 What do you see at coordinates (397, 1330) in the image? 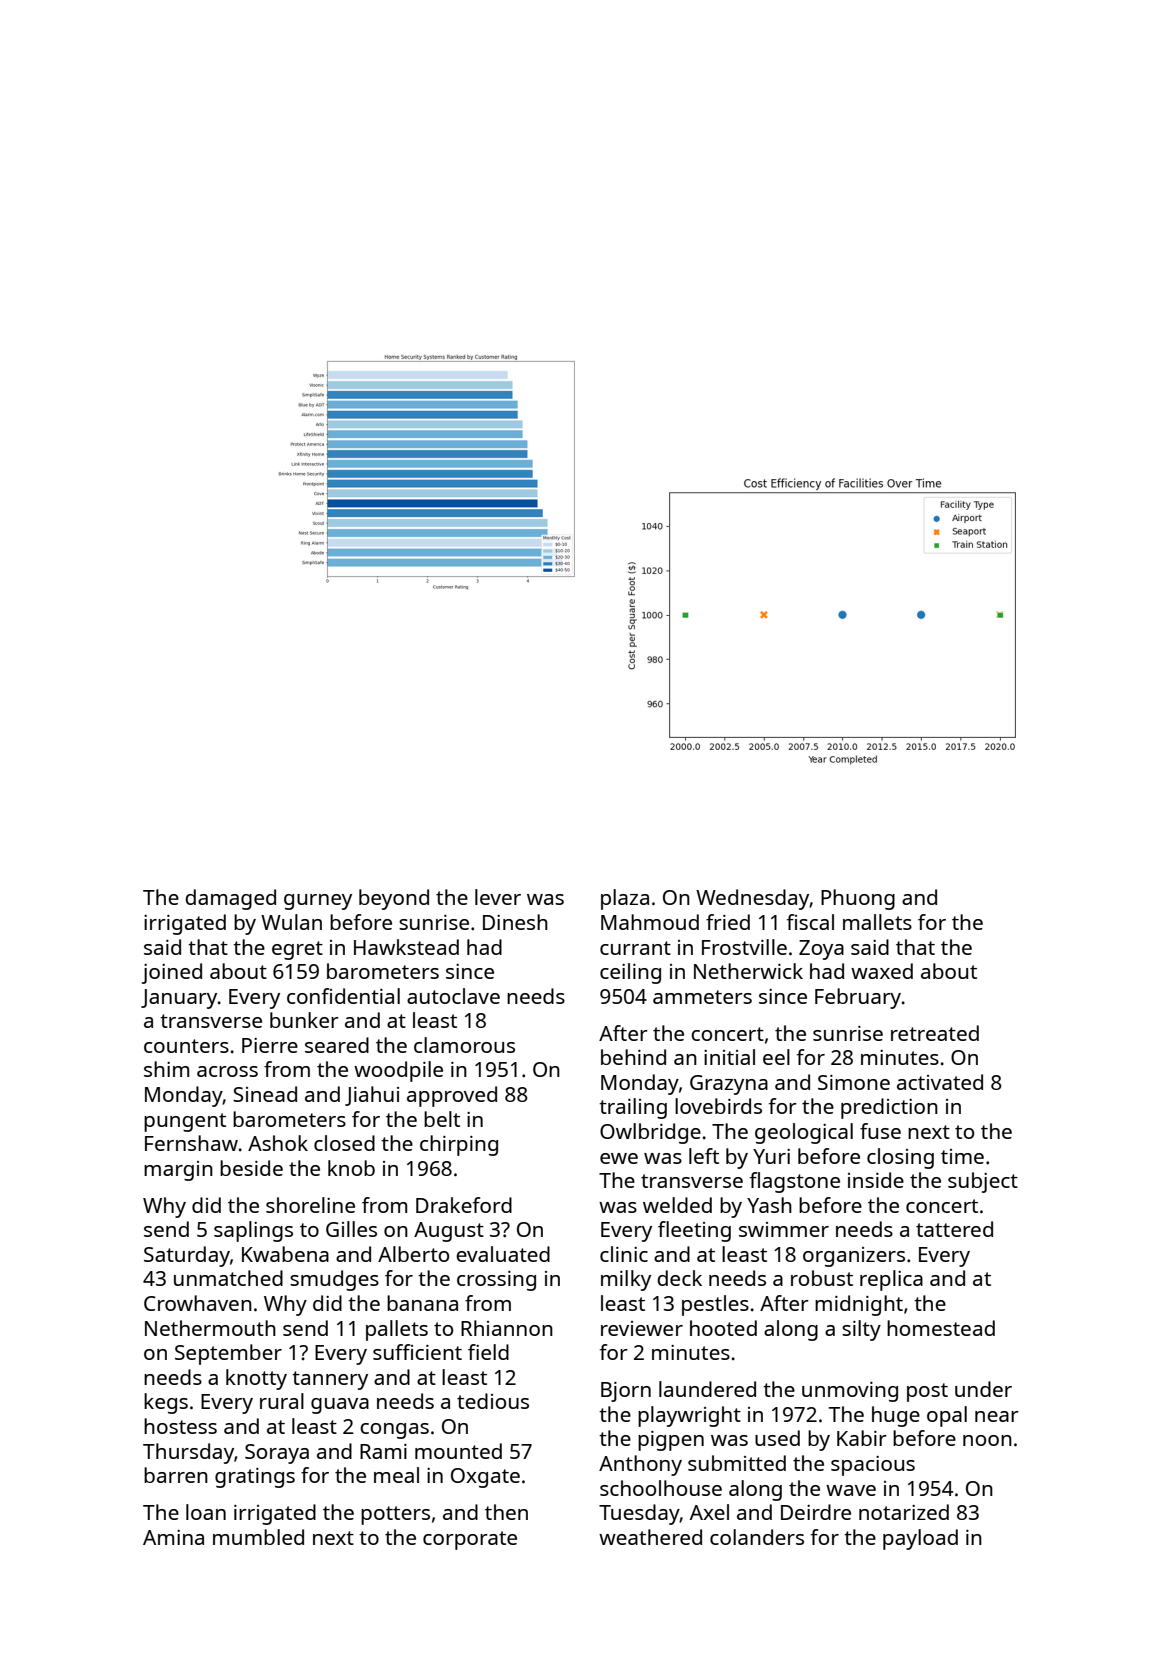
I see `pallets` at bounding box center [397, 1330].
